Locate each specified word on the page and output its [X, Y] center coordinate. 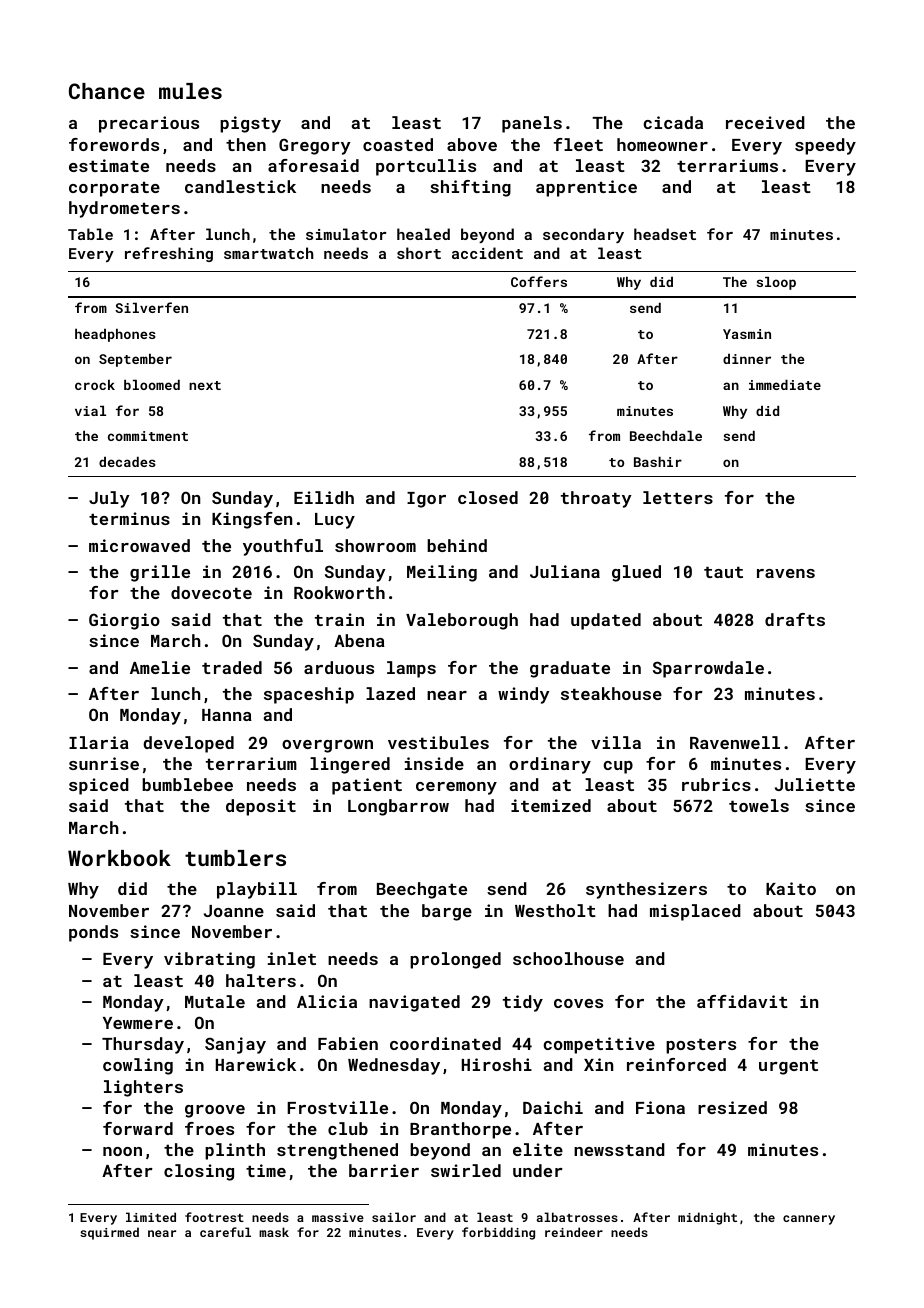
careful [225, 1232]
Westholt [555, 910]
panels [532, 124]
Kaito [791, 888]
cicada [673, 122]
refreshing [169, 254]
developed [188, 744]
